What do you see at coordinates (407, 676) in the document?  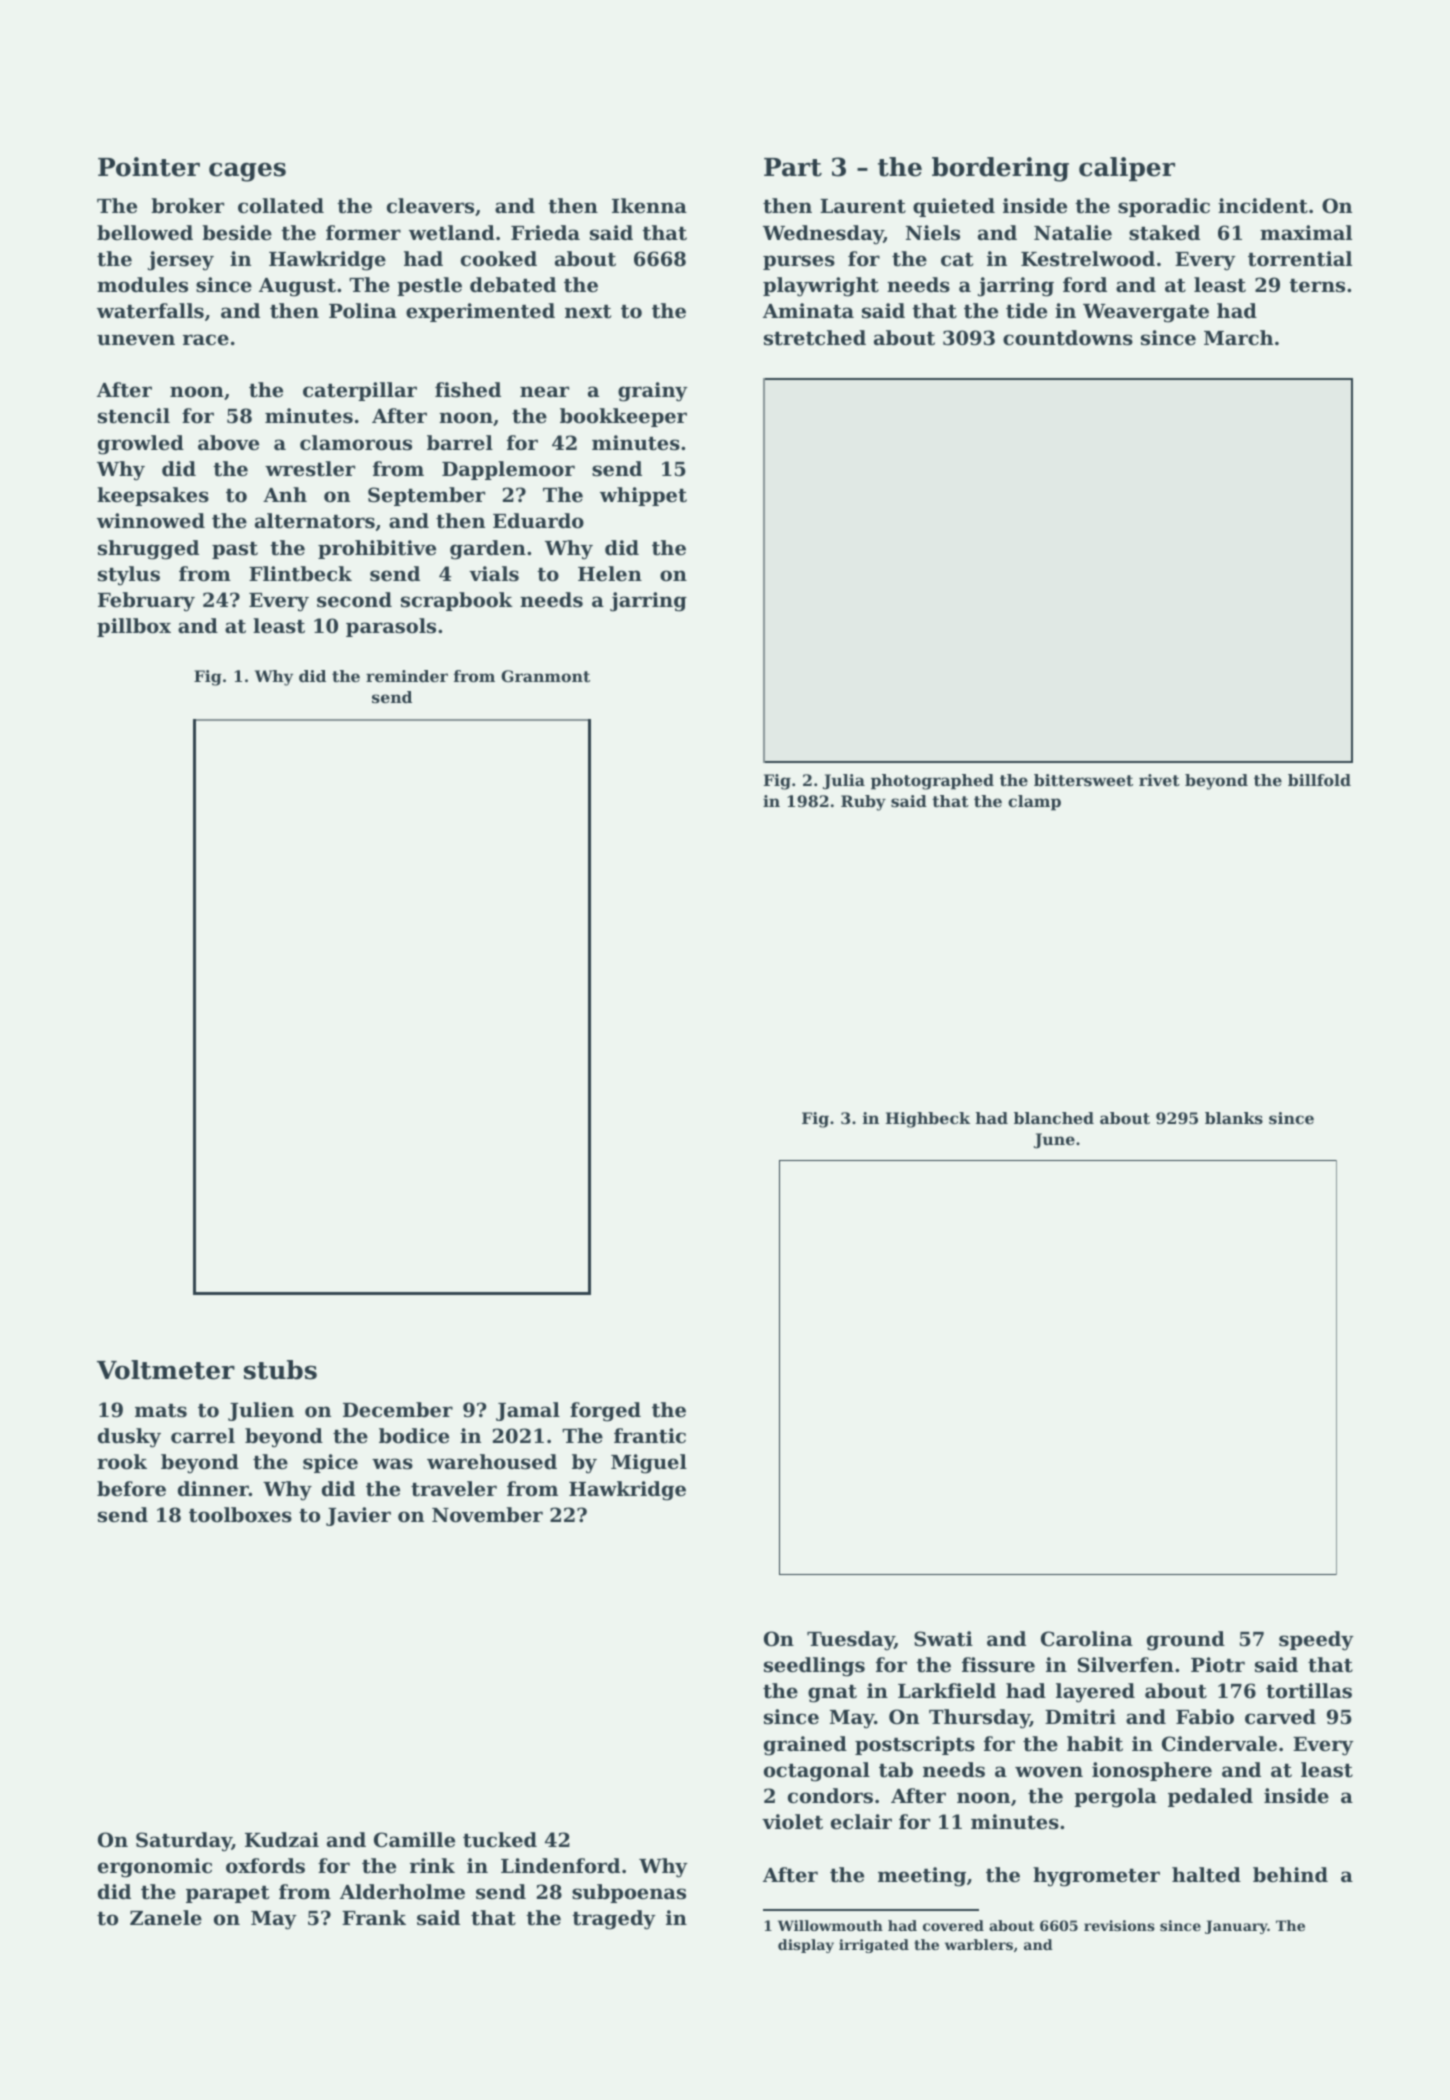 I see `reminder` at bounding box center [407, 676].
